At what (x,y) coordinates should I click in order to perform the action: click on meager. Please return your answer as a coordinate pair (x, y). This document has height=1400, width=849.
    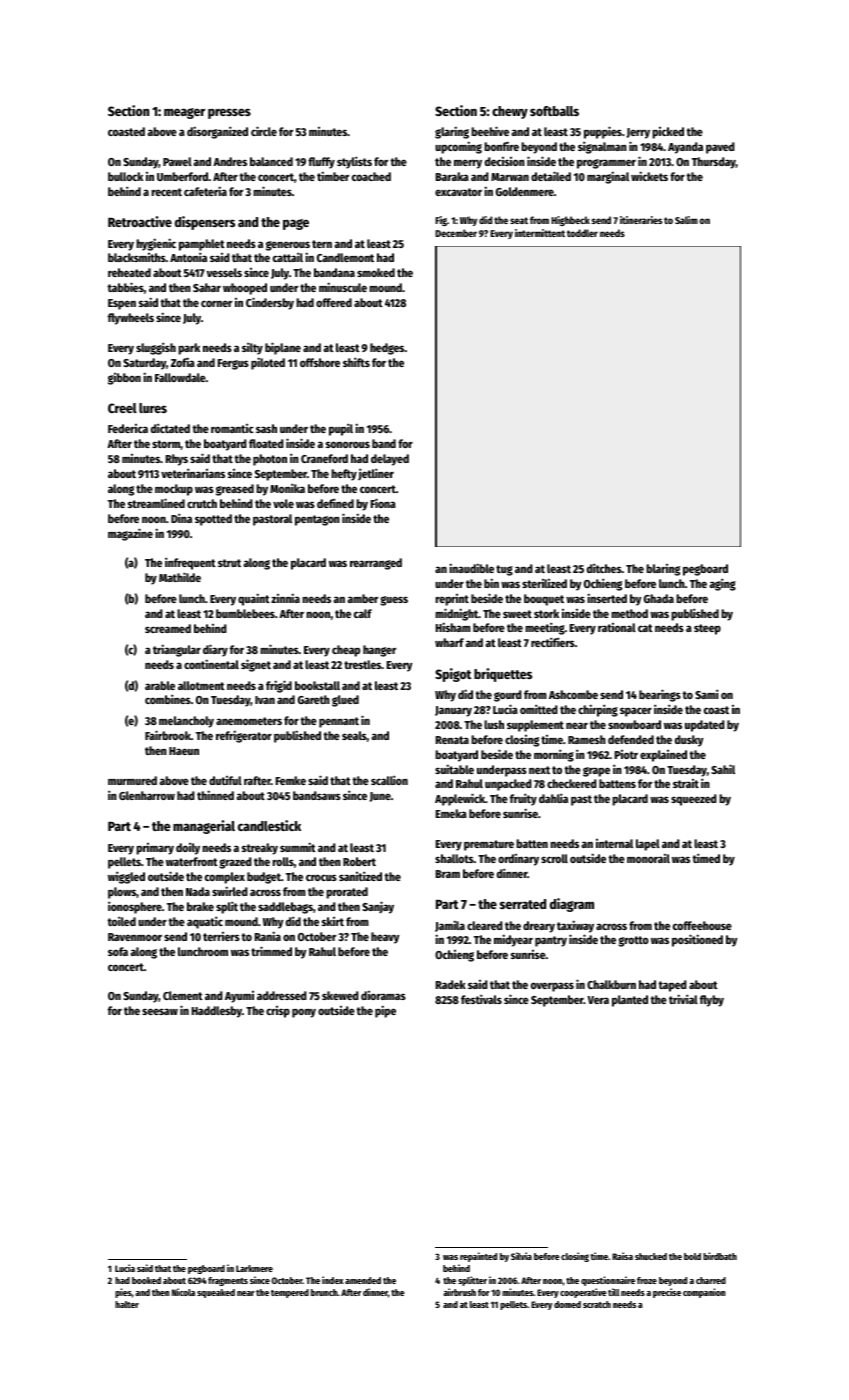
    Looking at the image, I should click on (184, 113).
